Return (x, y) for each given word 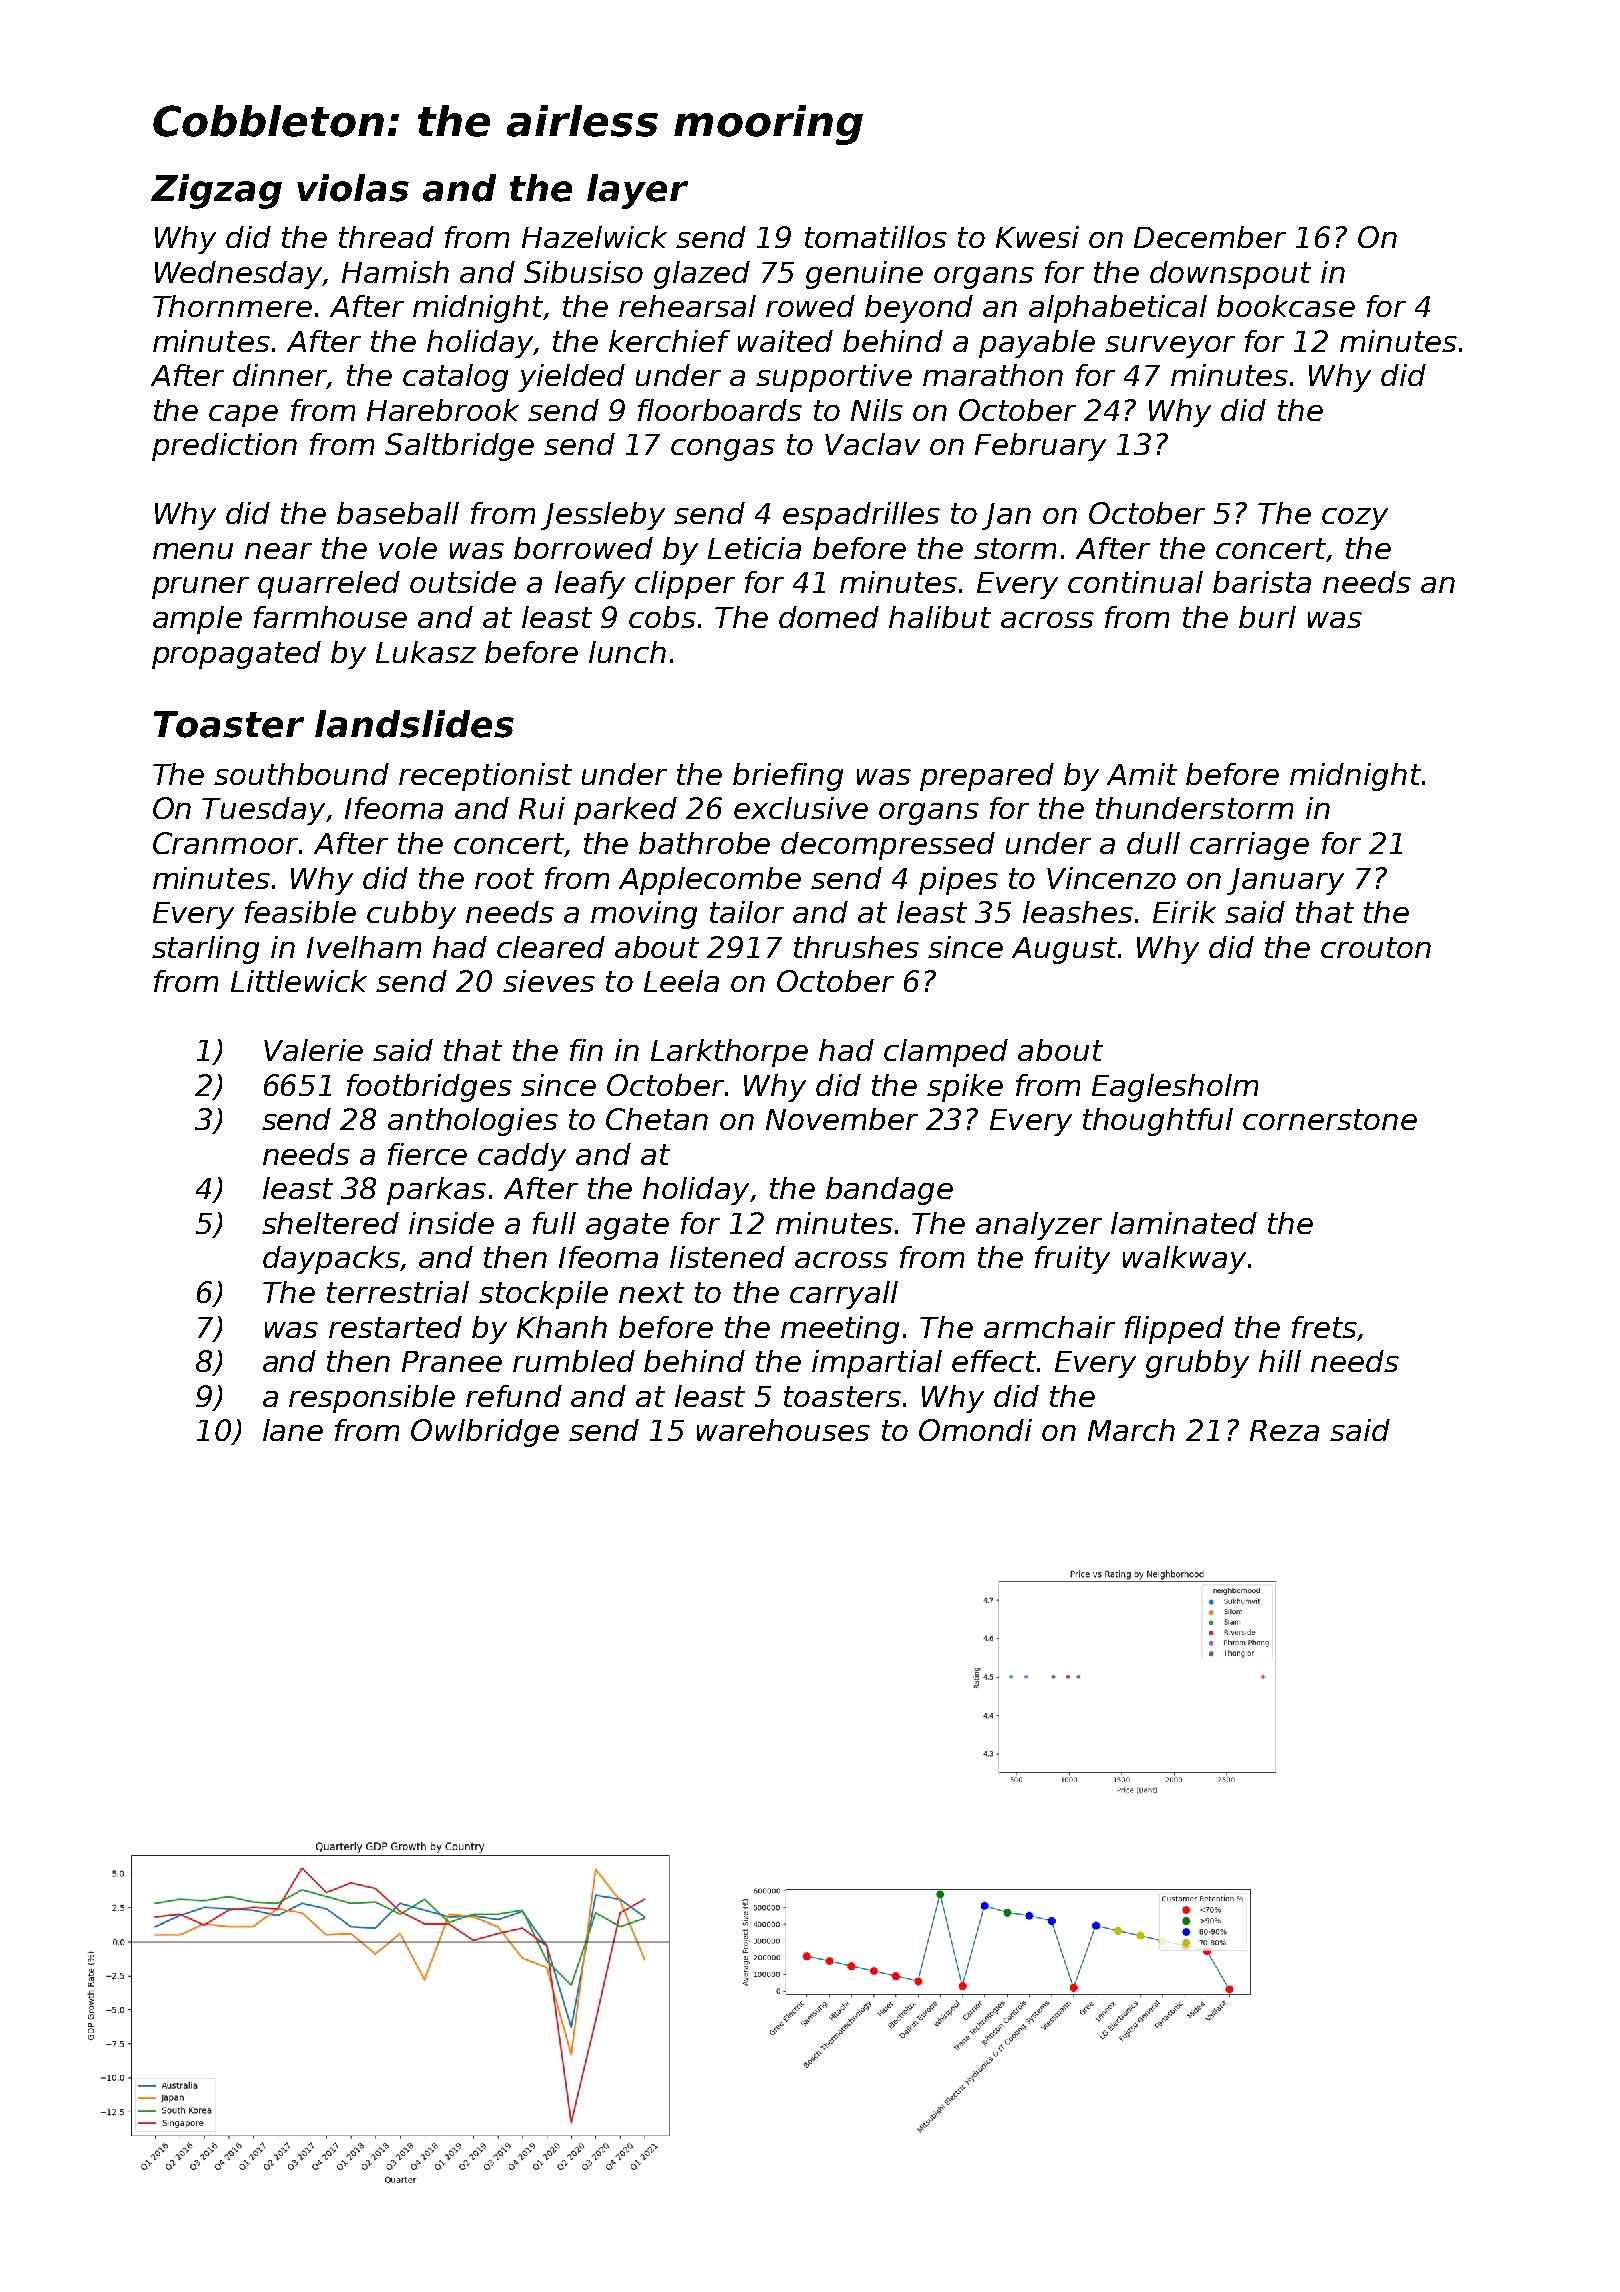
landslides (414, 724)
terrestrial (398, 1292)
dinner (280, 376)
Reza (1284, 1430)
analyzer (1039, 1226)
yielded (571, 378)
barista (1262, 582)
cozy (1355, 519)
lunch (627, 652)
